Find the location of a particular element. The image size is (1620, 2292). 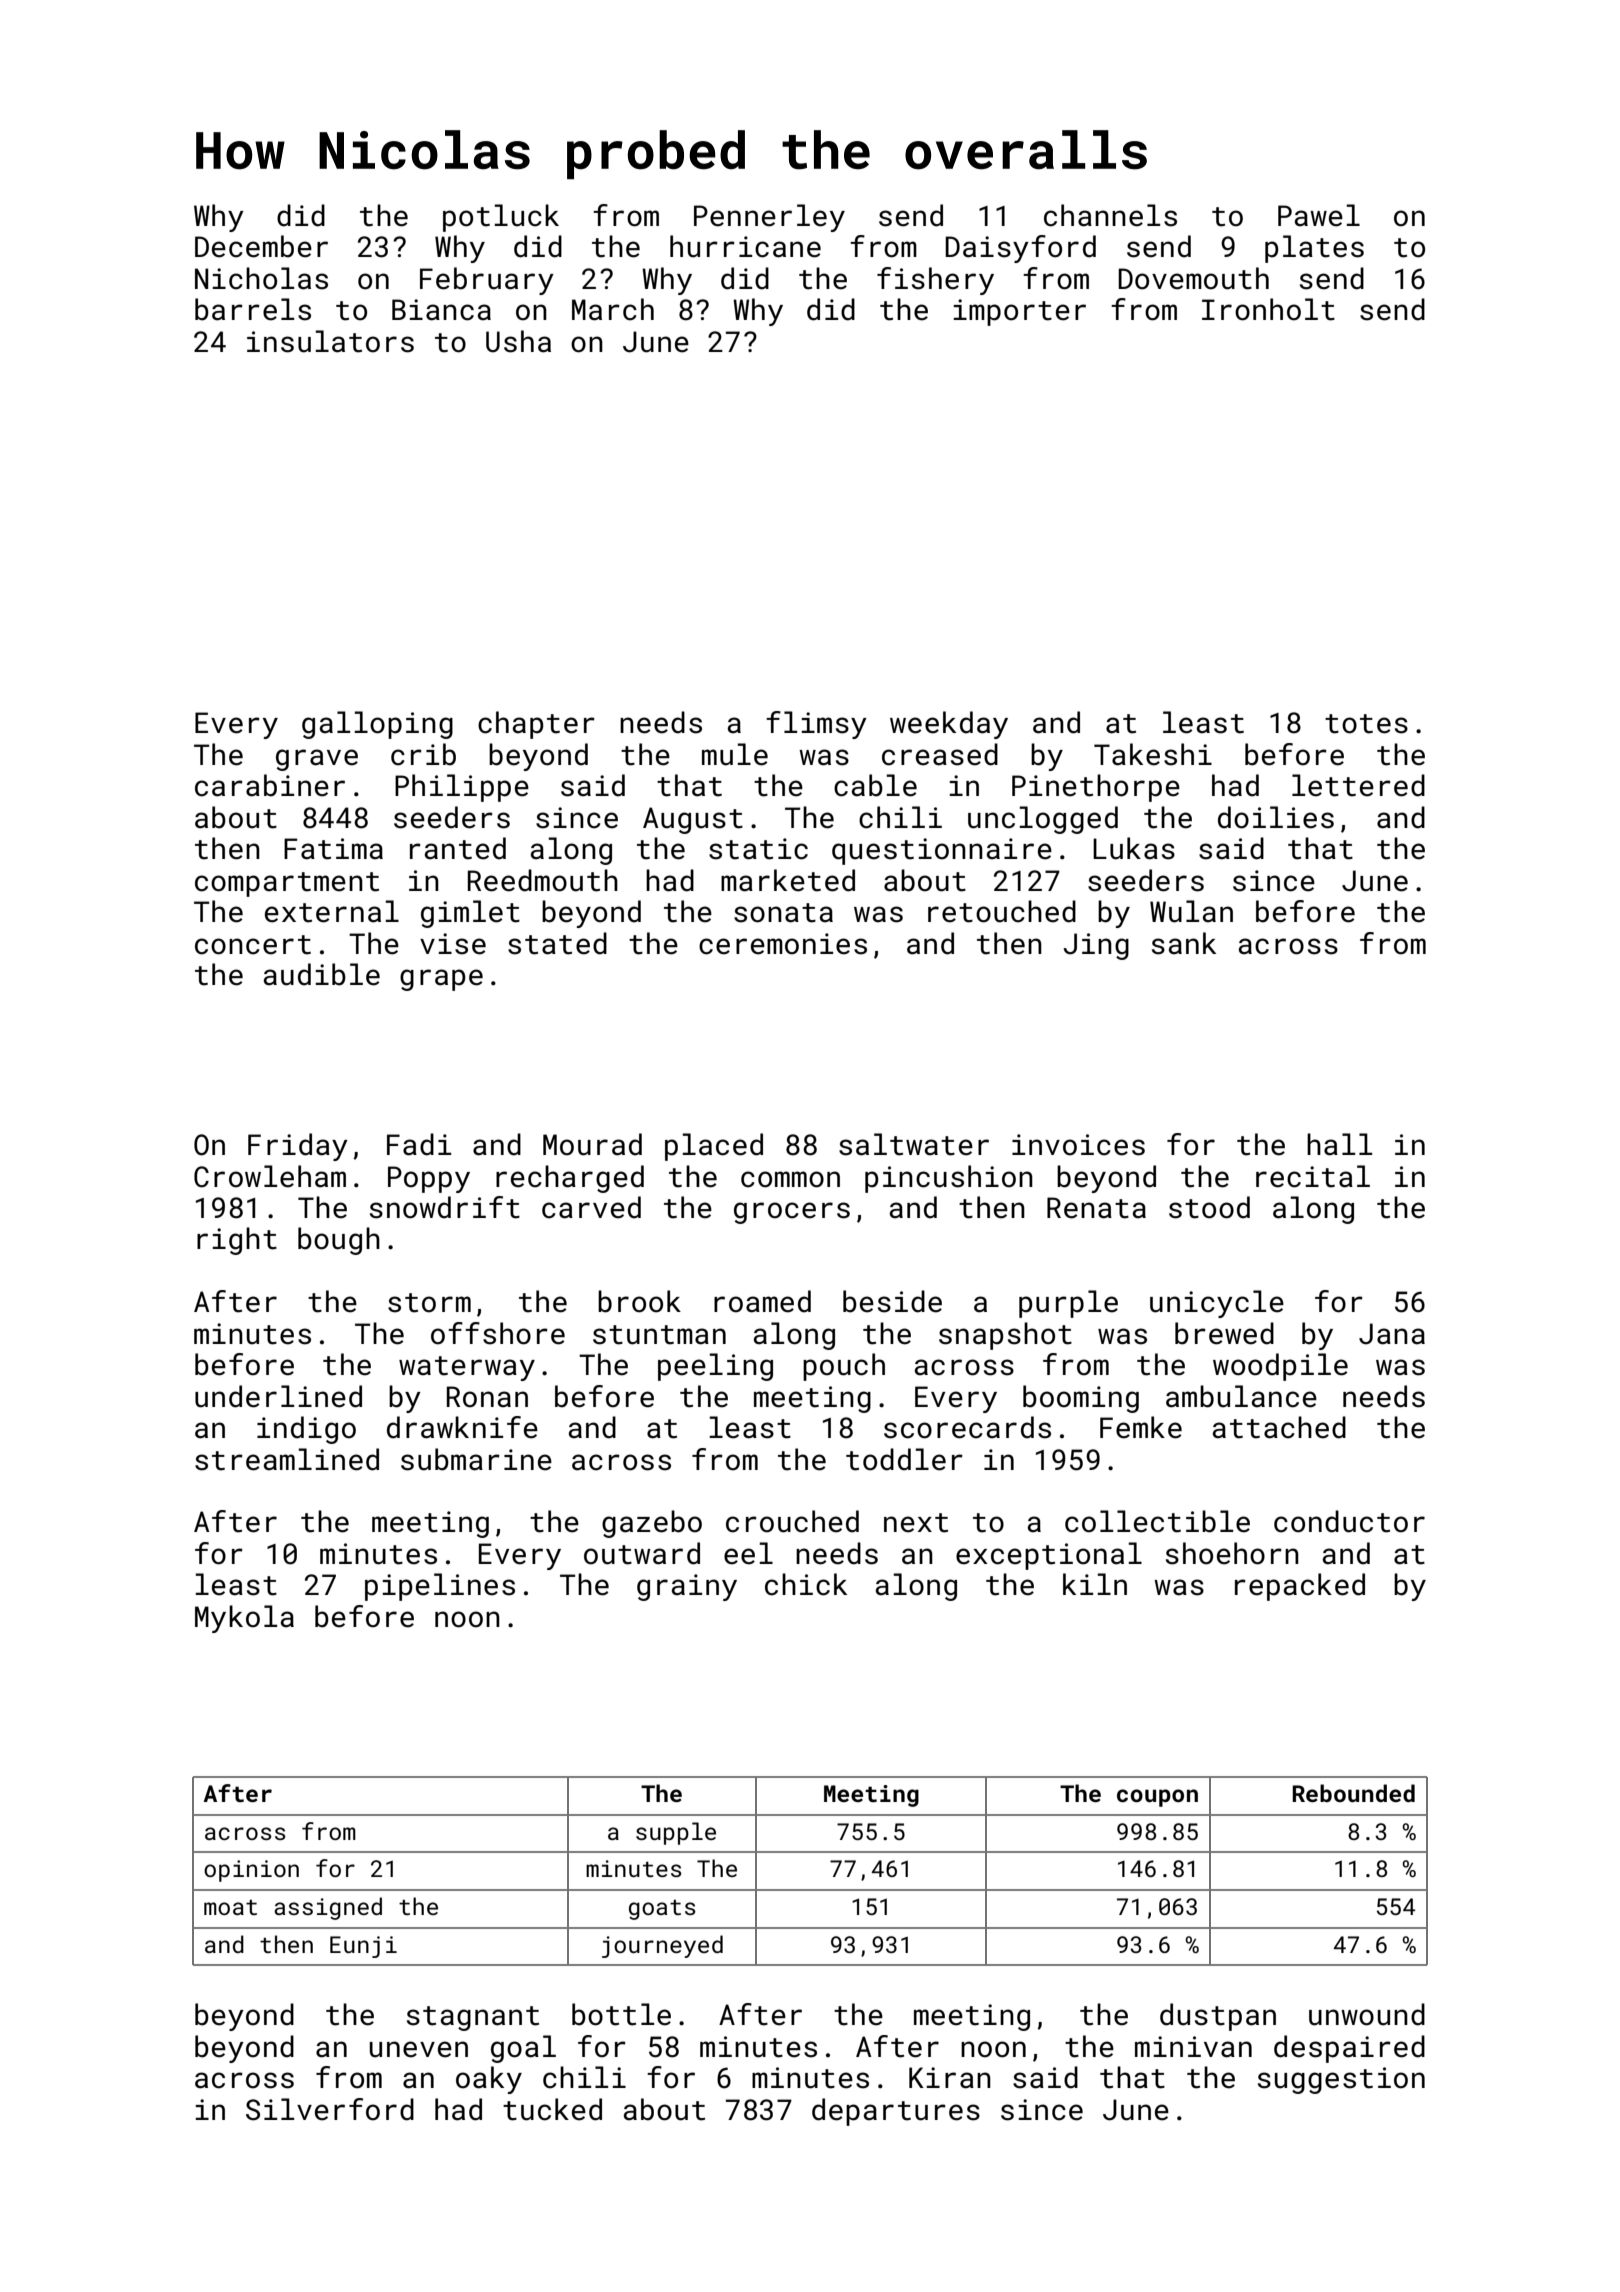

Ironholt is located at coordinates (1268, 309).
